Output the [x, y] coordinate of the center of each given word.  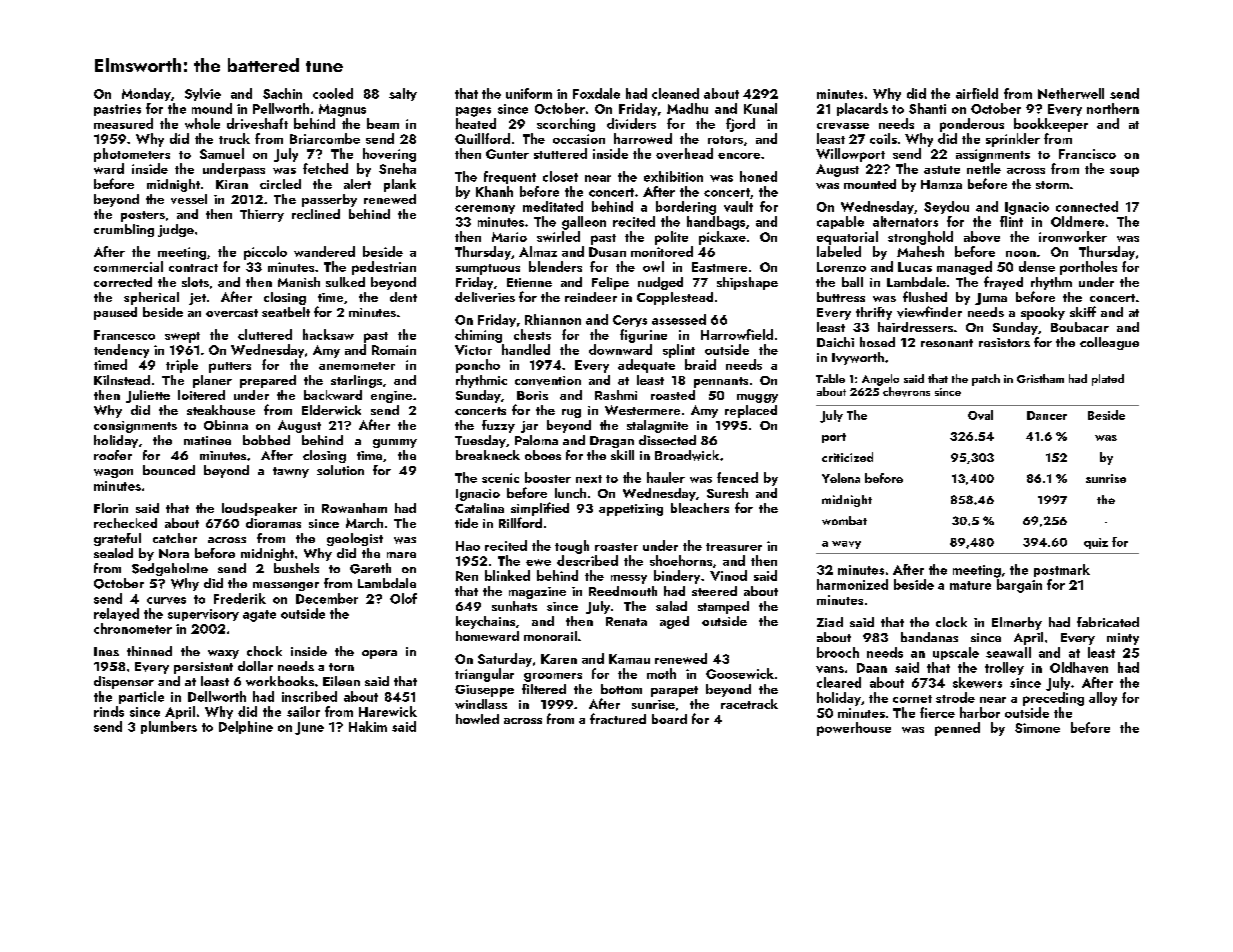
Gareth [370, 568]
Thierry [262, 215]
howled [477, 719]
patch [986, 380]
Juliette [148, 396]
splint [679, 351]
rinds [109, 711]
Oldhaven [1079, 667]
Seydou [946, 207]
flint [1011, 221]
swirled [558, 236]
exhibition [673, 176]
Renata [626, 621]
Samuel [222, 153]
